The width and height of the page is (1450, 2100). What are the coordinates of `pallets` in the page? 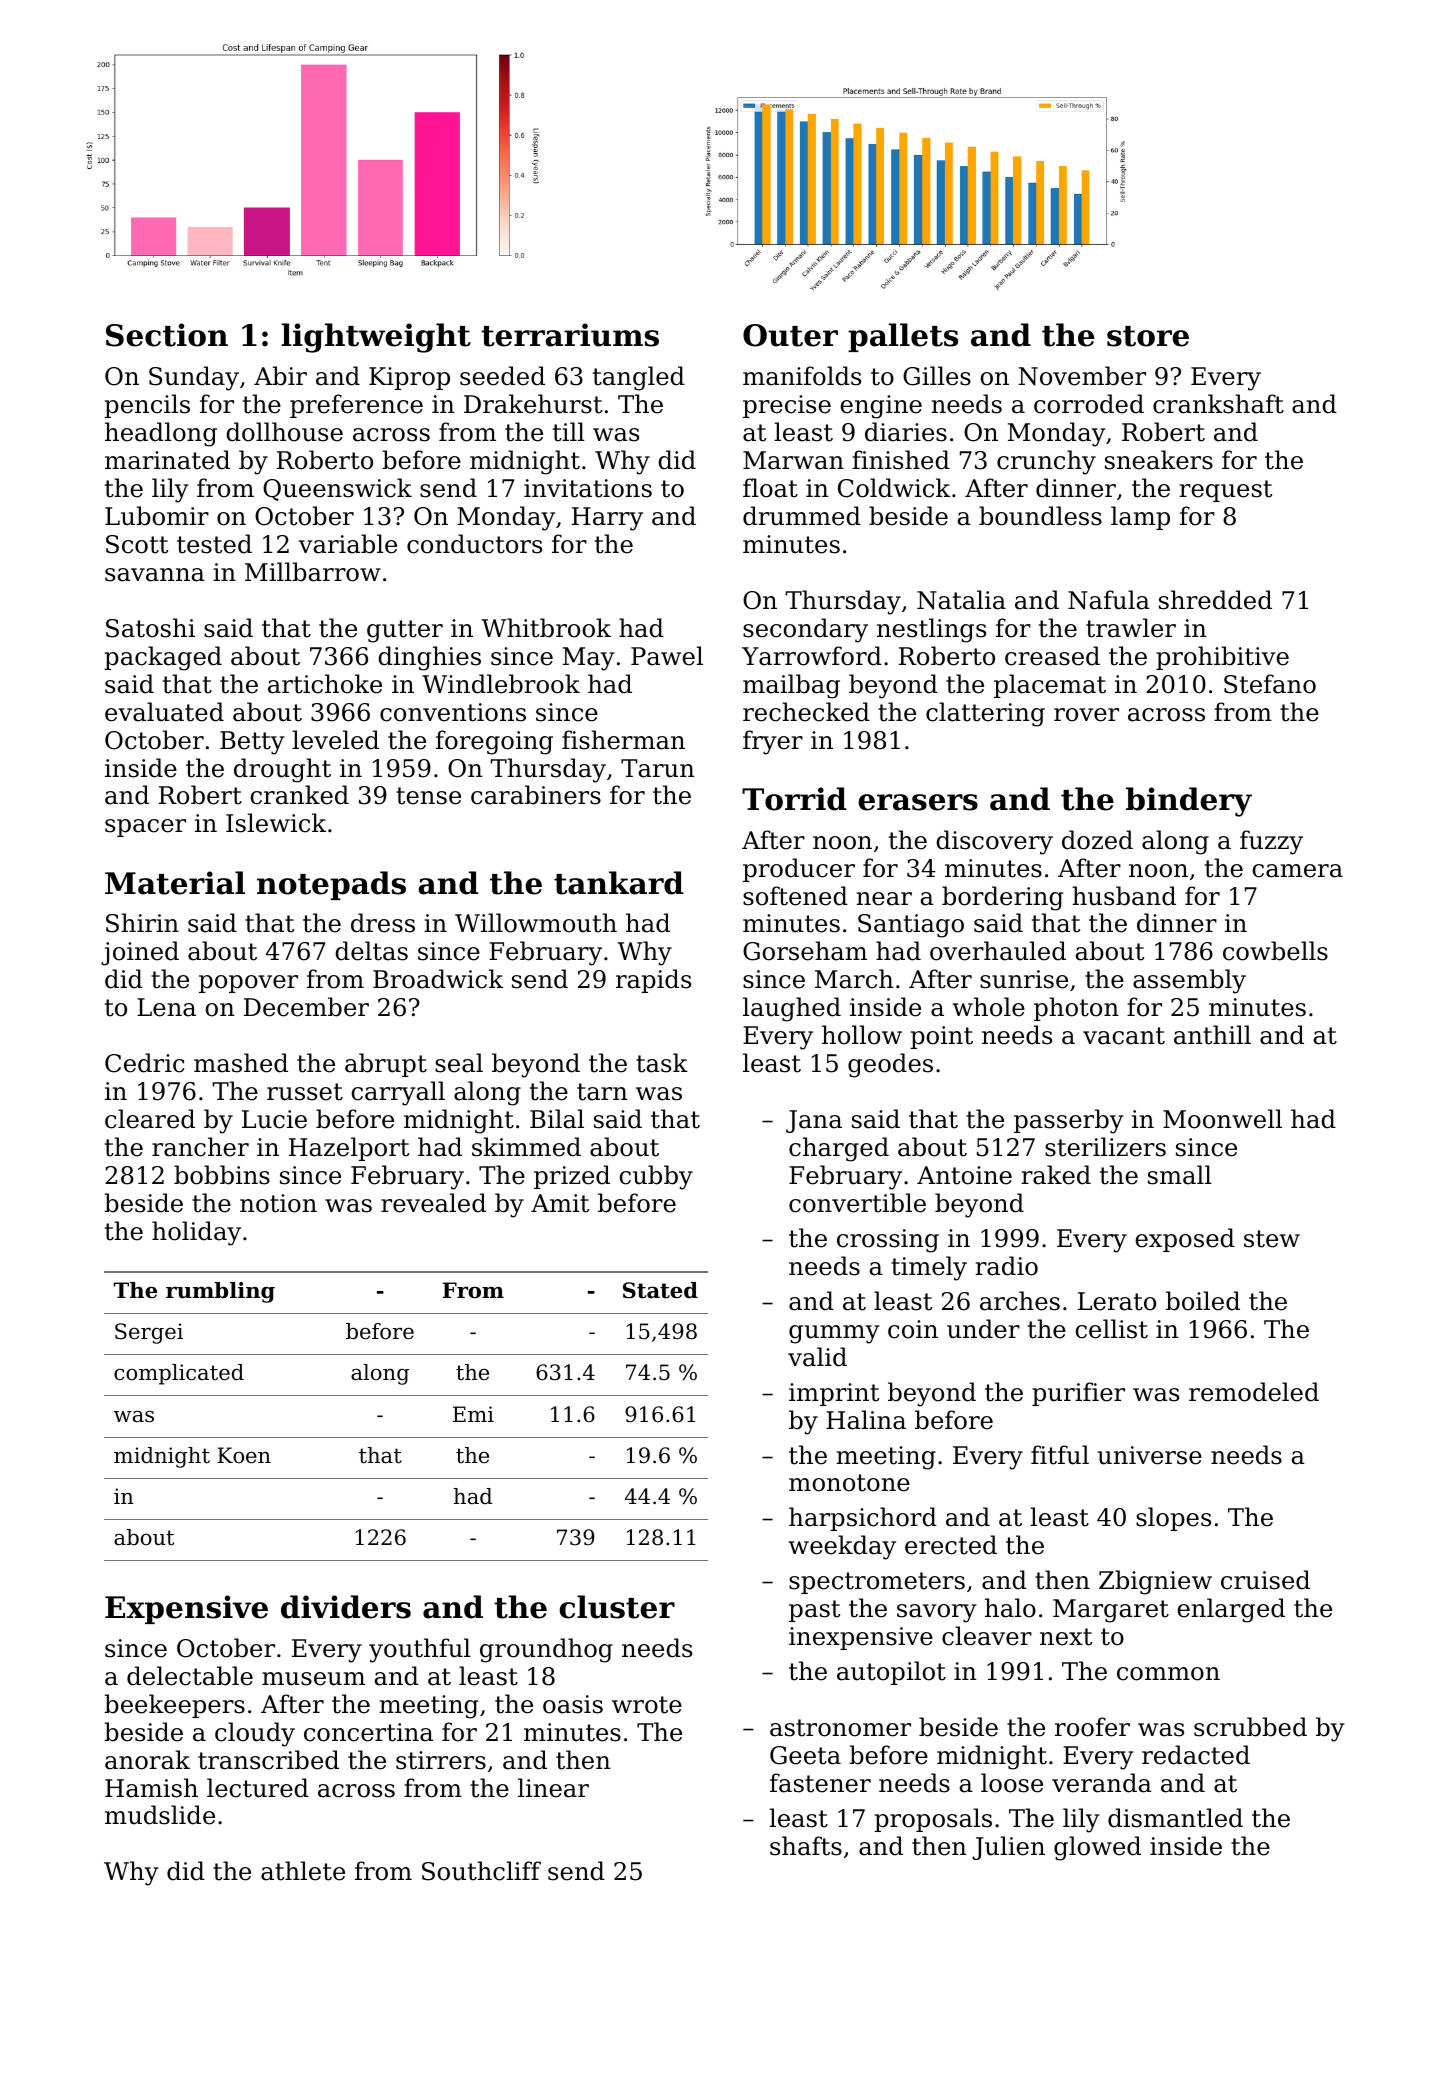 It's located at (903, 337).
